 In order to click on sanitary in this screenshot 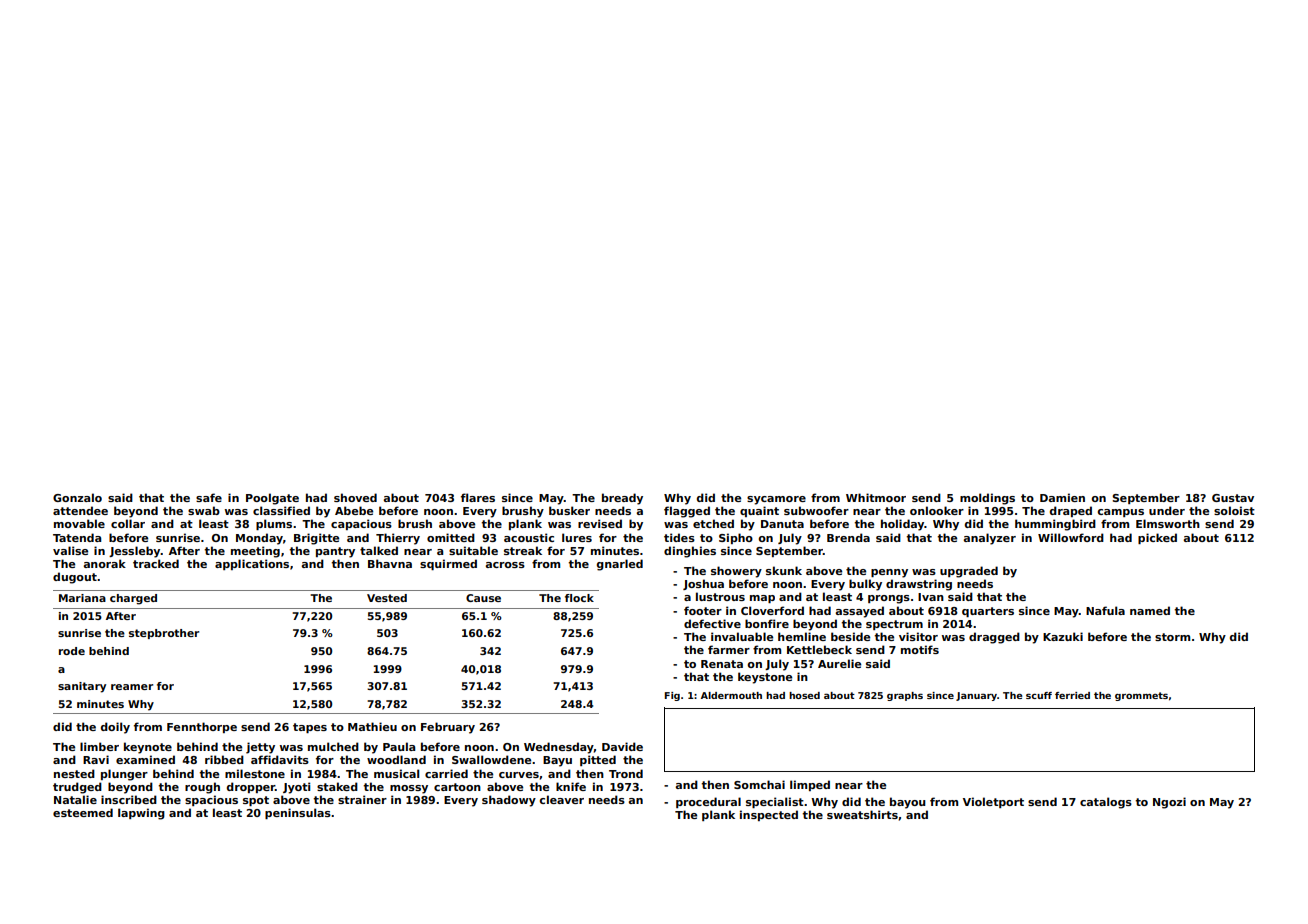, I will do `click(82, 687)`.
